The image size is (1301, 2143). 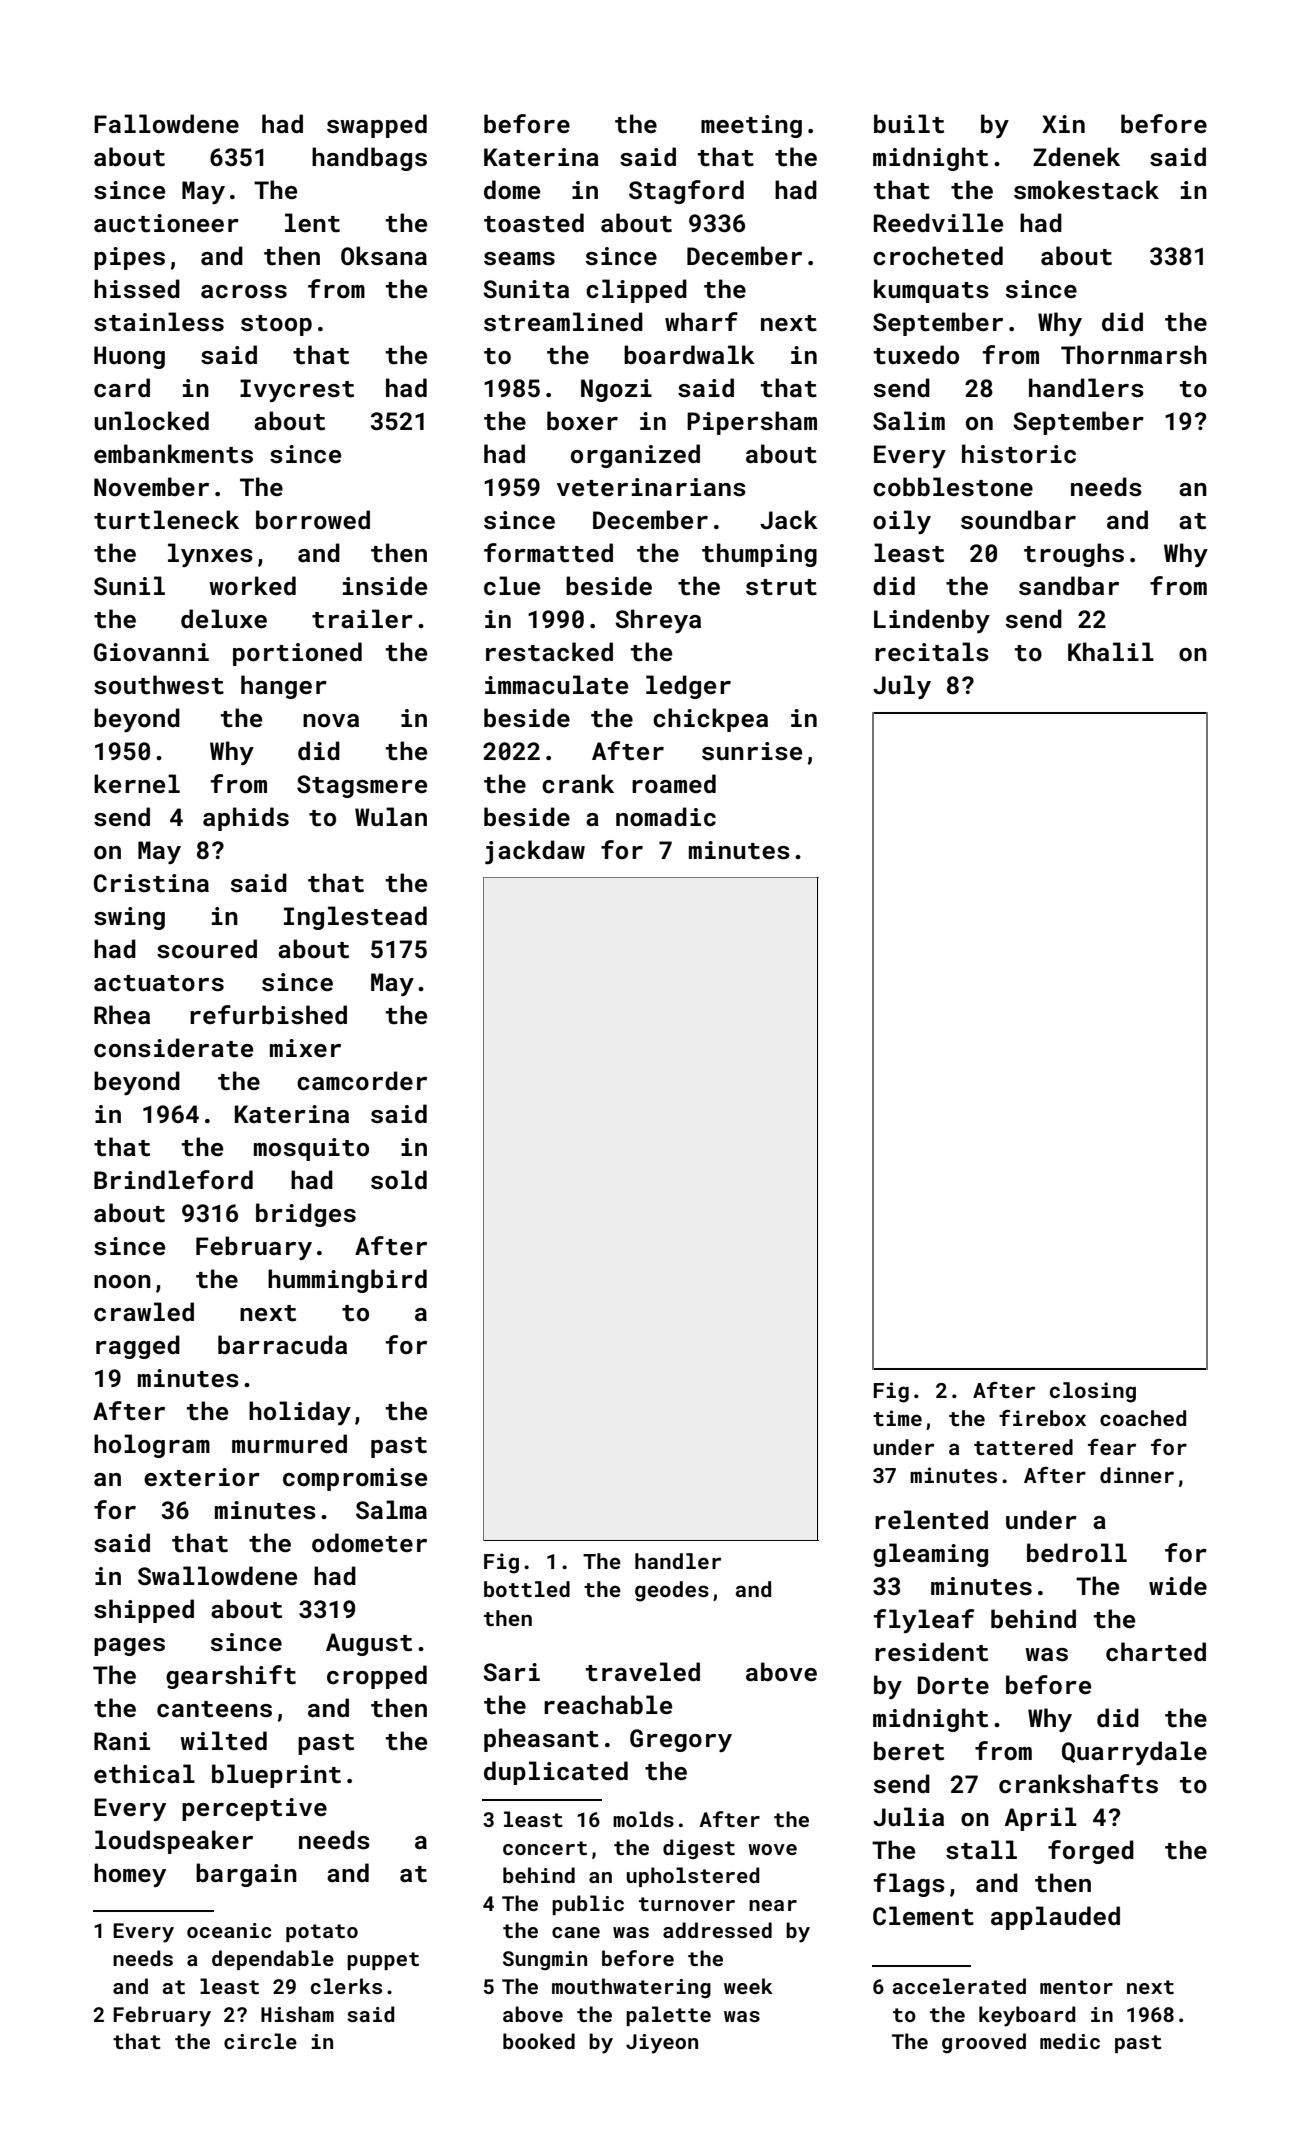 I want to click on clipped, so click(x=636, y=291).
